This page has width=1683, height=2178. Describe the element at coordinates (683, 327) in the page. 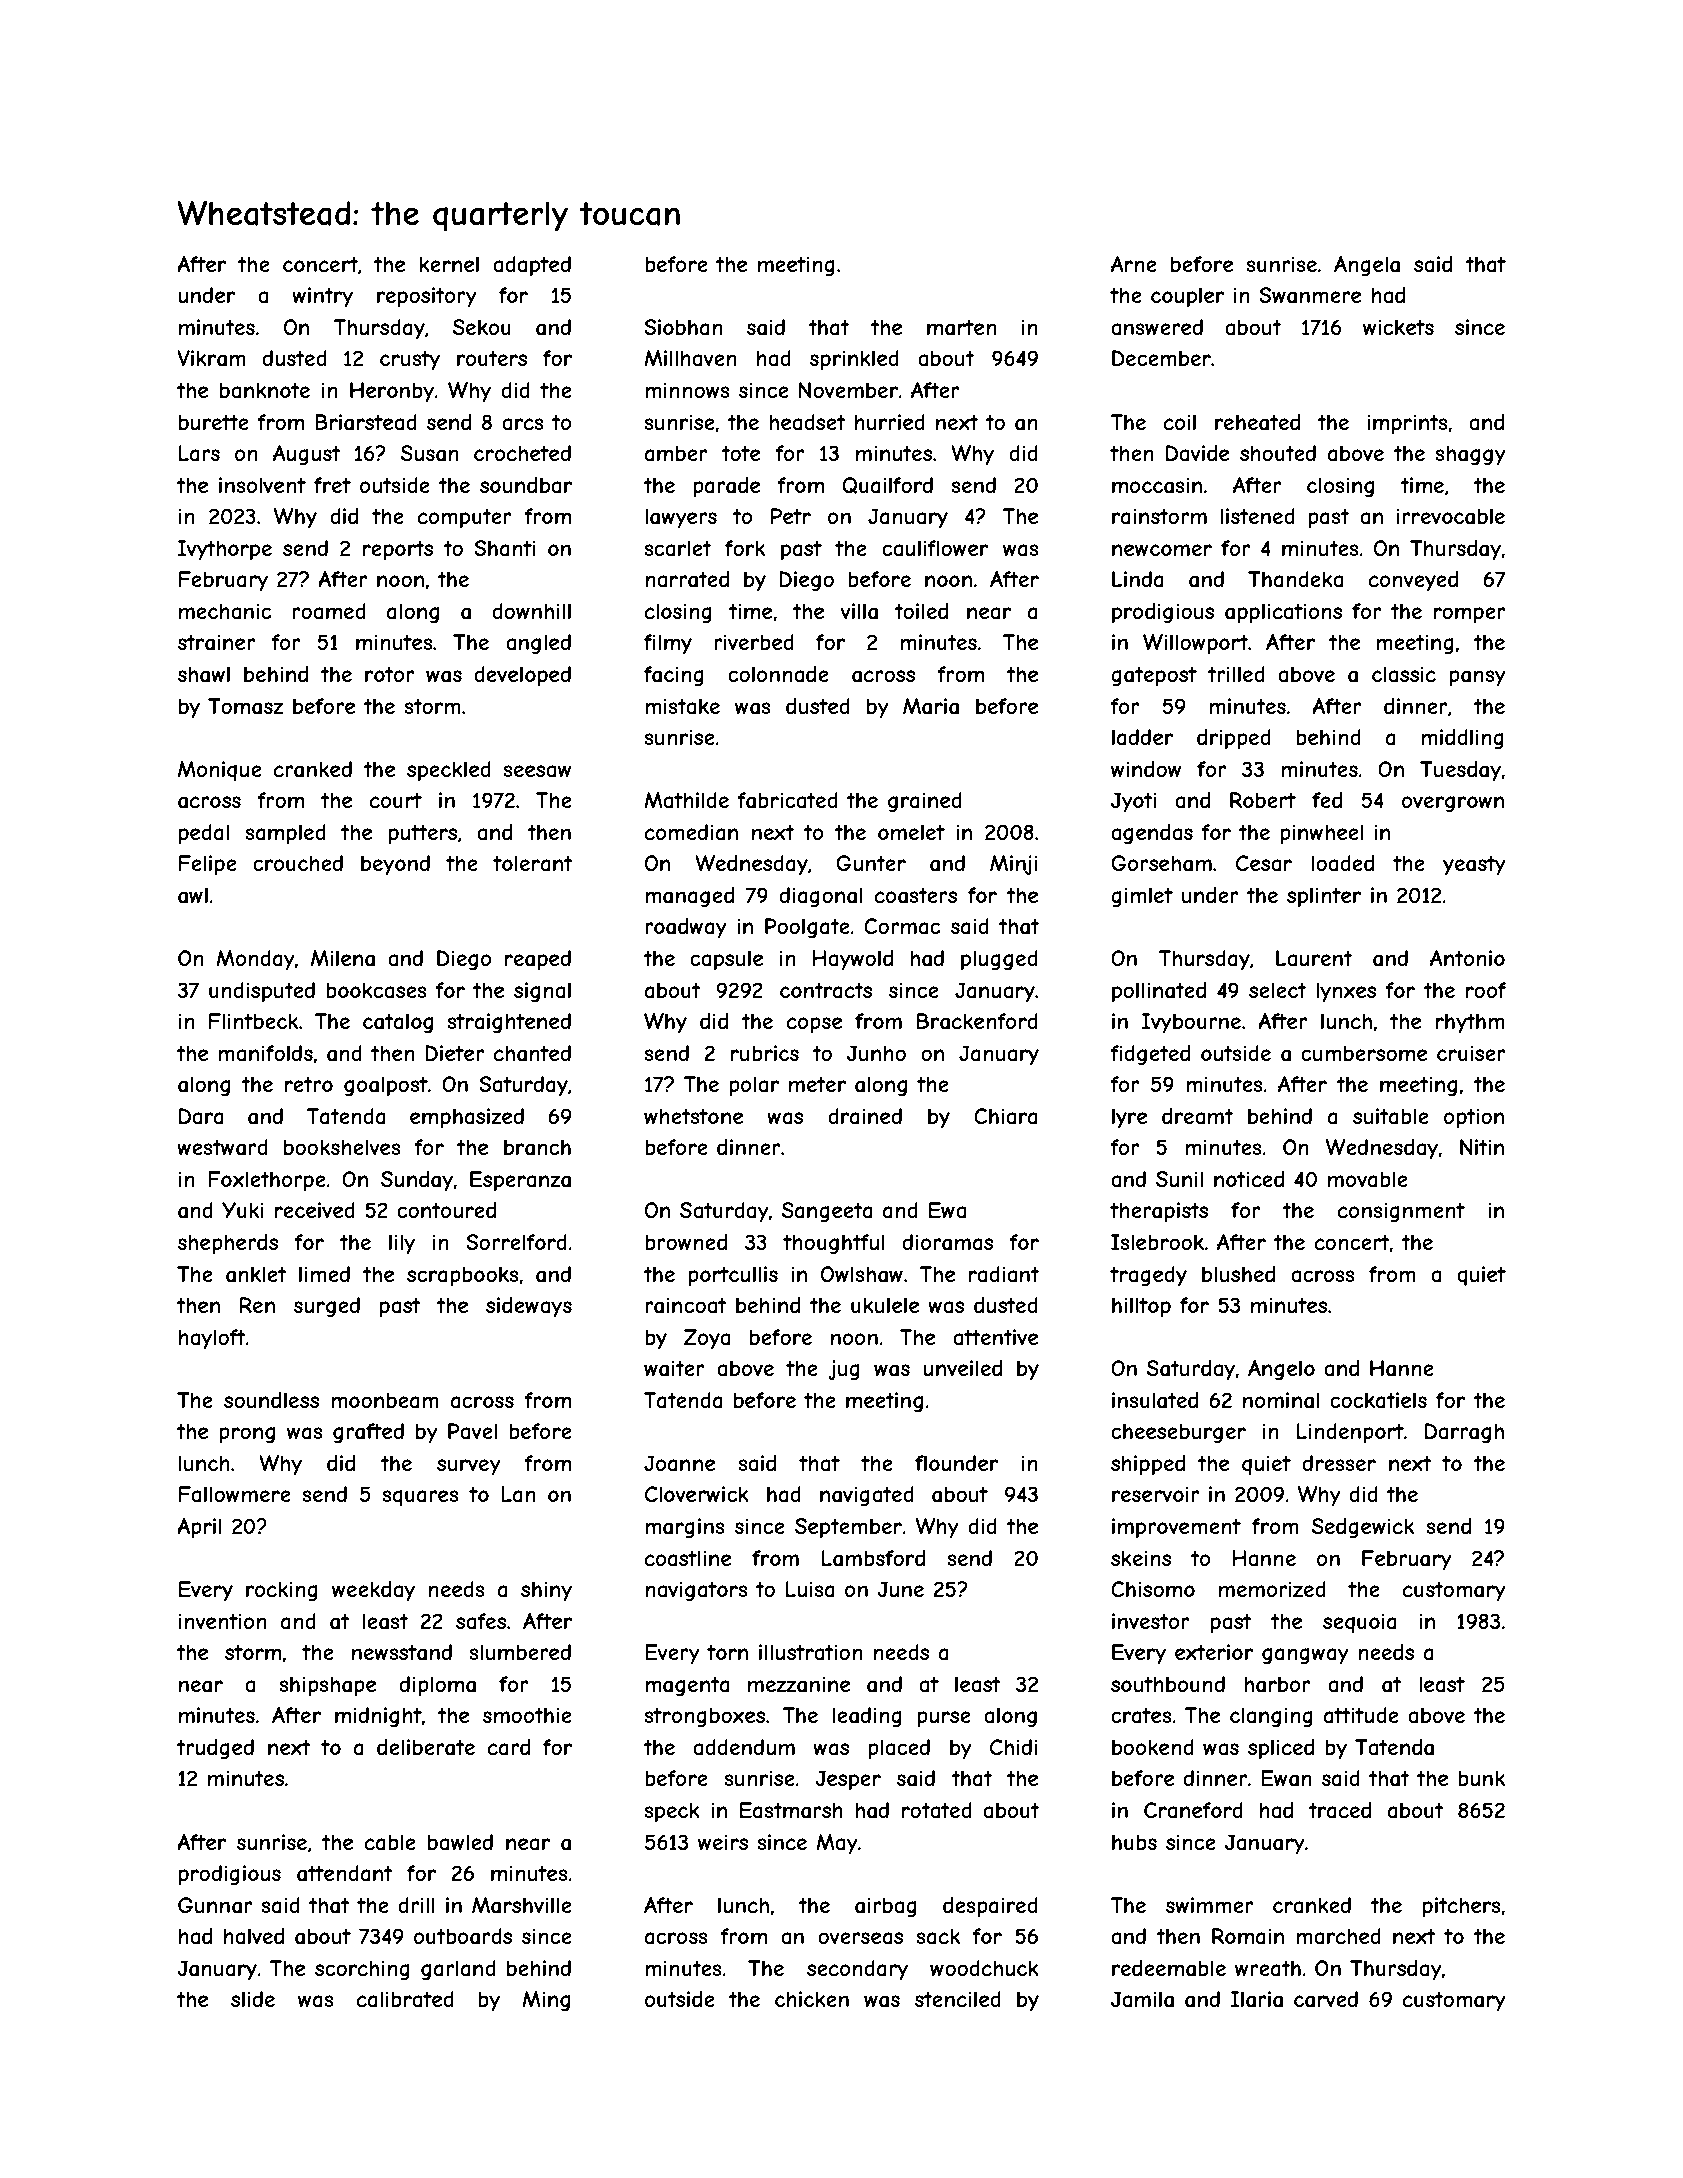

I see `Siobhan` at that location.
